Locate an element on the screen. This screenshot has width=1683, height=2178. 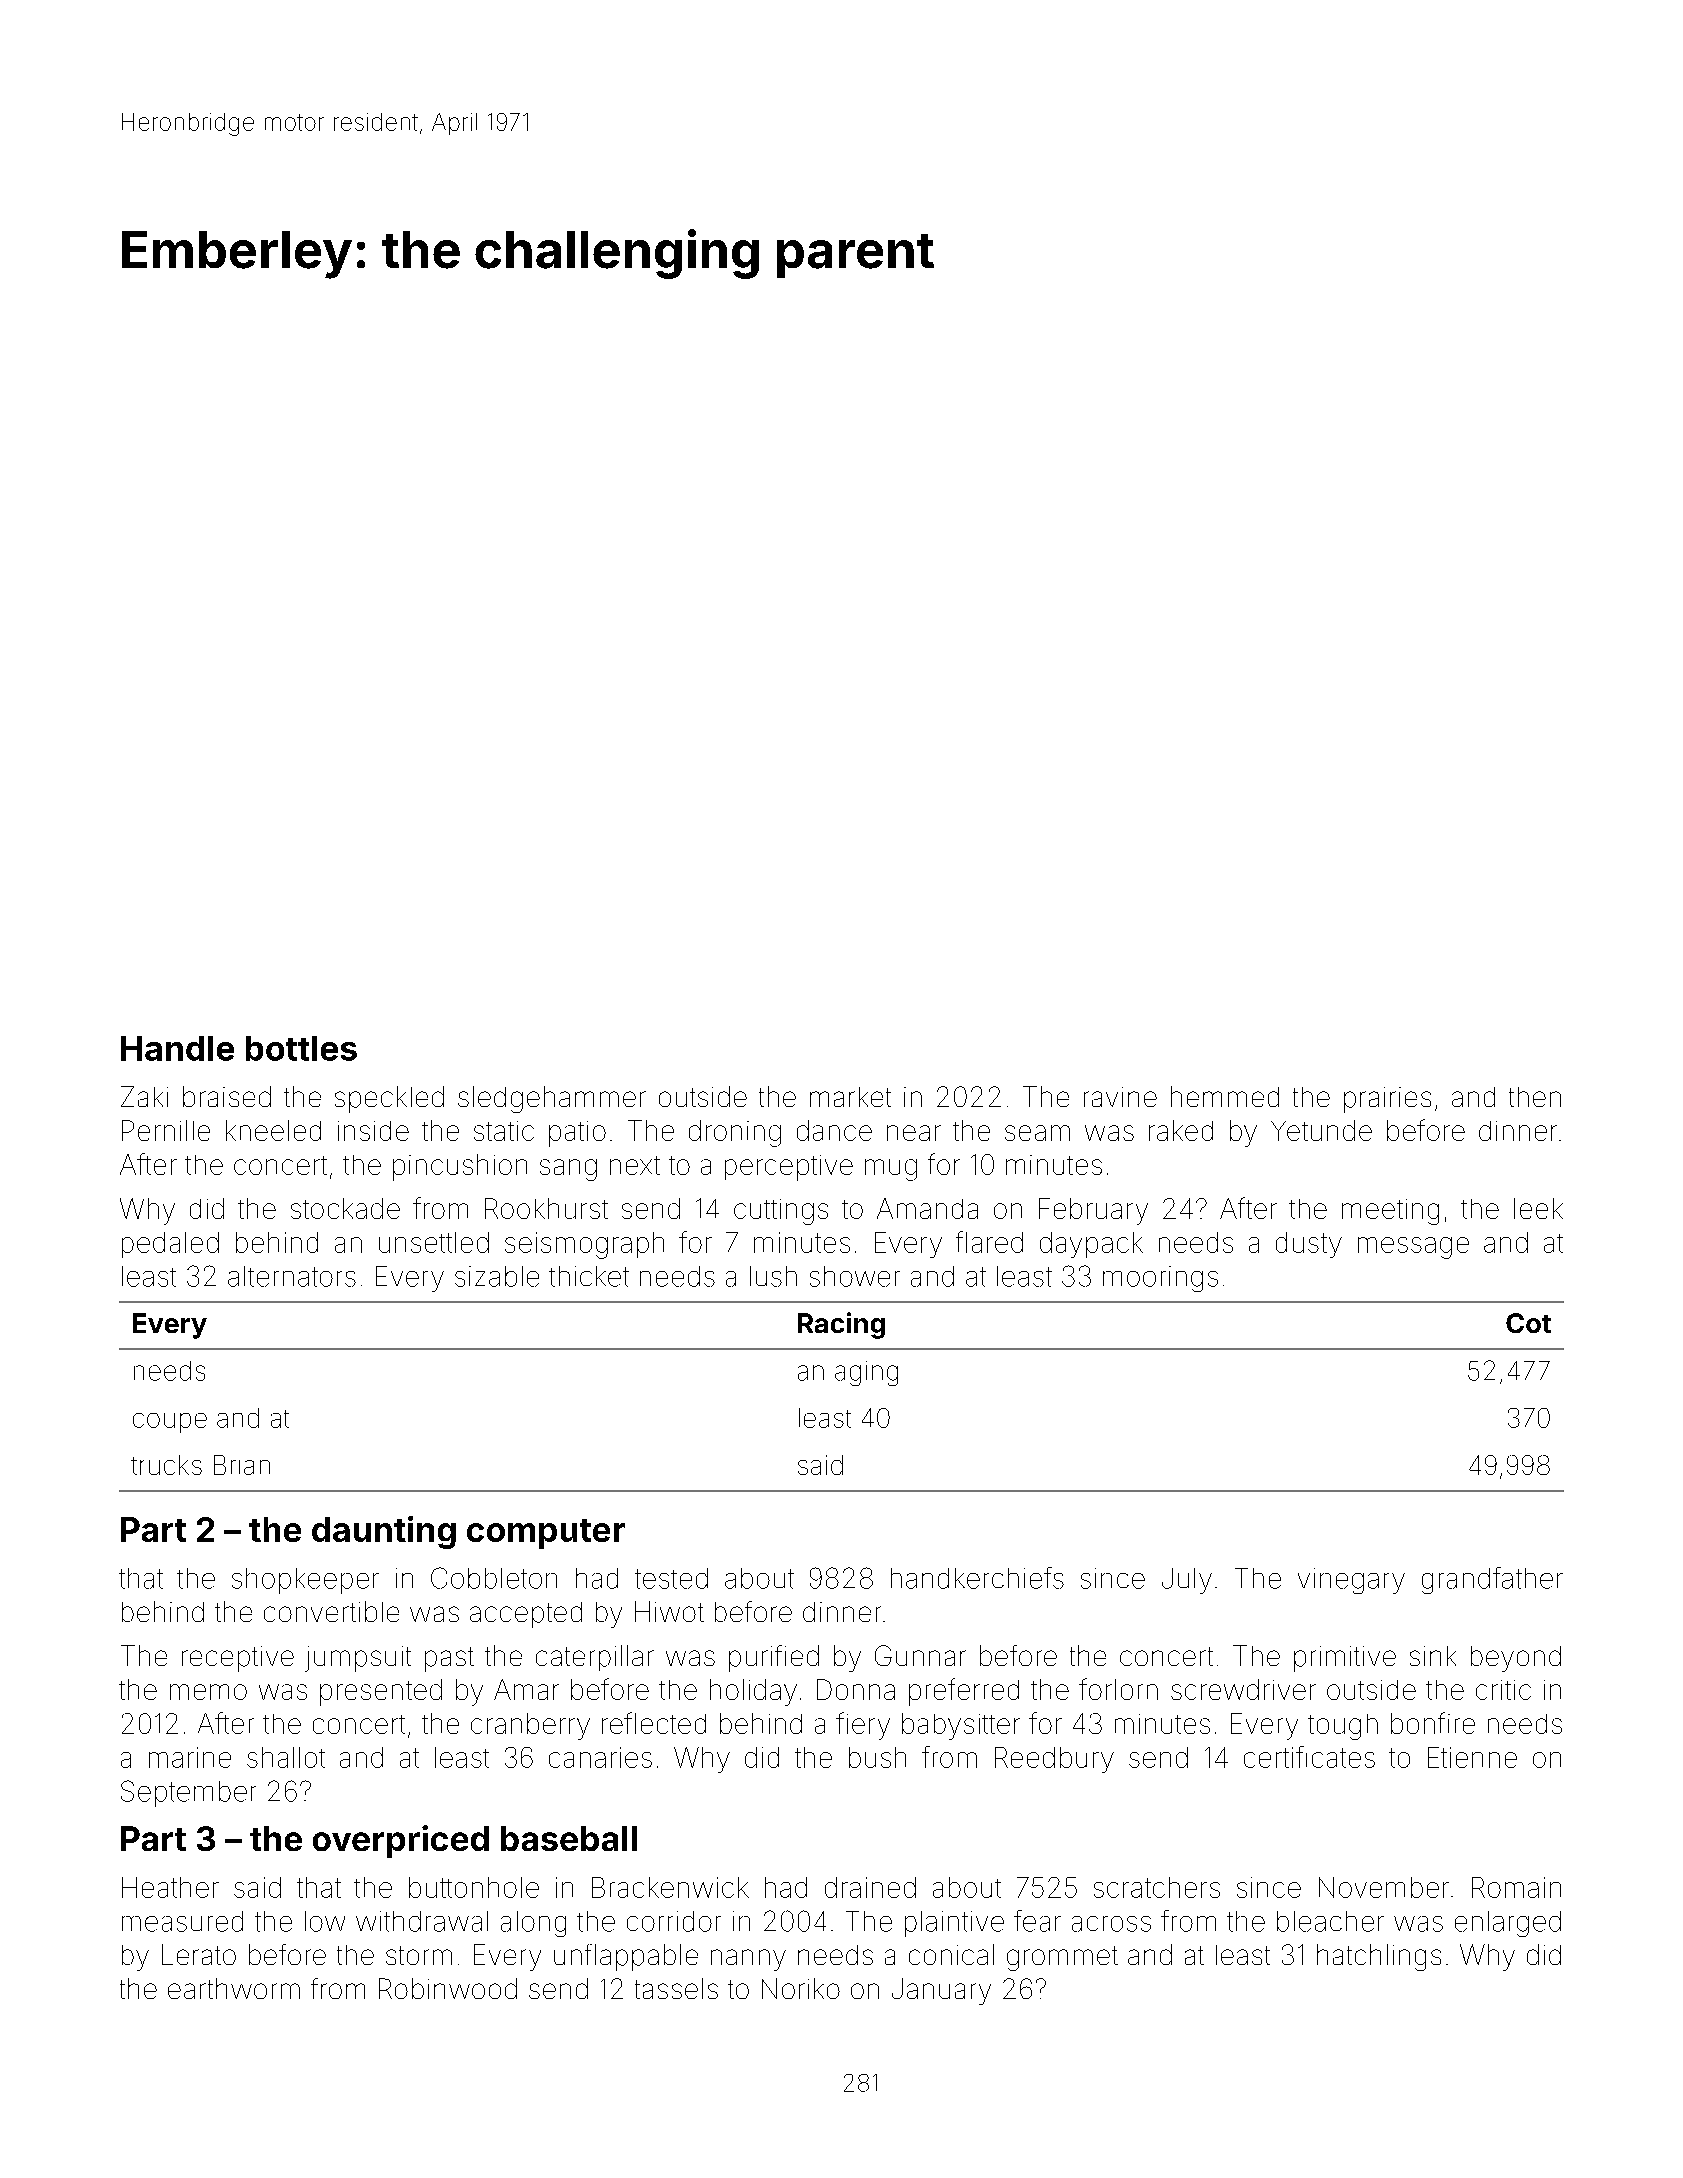
buttonhole is located at coordinates (474, 1887).
